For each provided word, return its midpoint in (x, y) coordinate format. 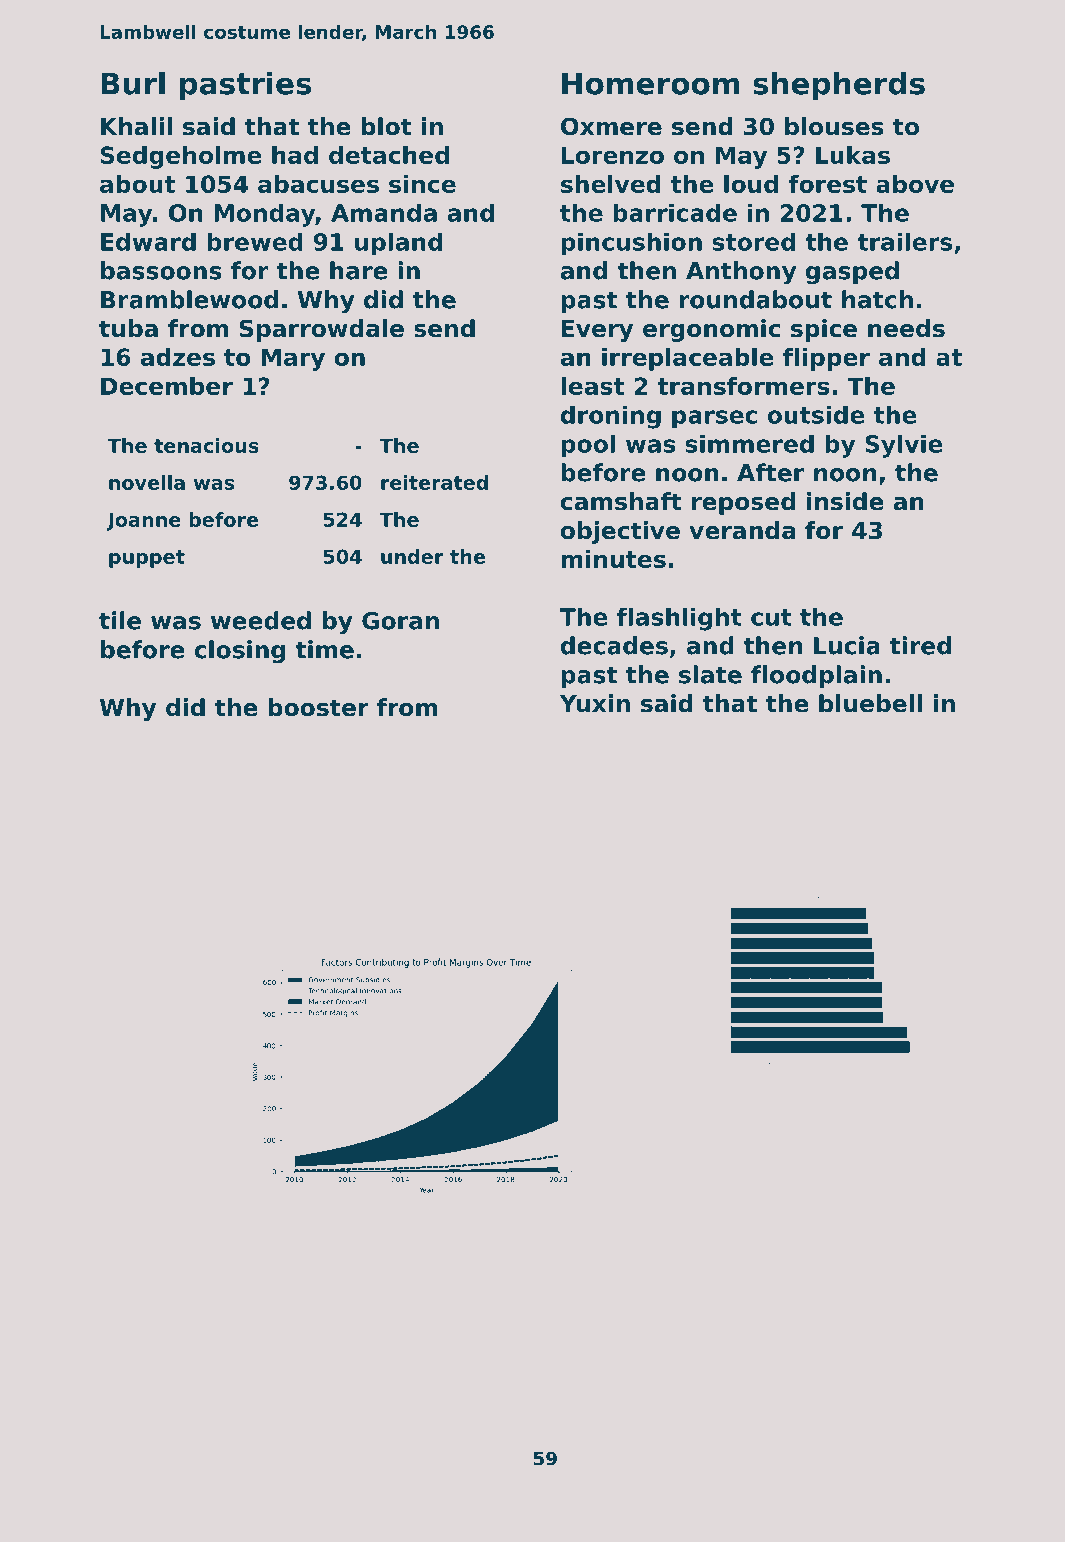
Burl (133, 83)
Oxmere (611, 126)
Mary (293, 359)
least (592, 386)
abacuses (318, 184)
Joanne (143, 521)
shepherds (839, 86)
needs (906, 328)
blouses (834, 126)
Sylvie (904, 446)
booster (318, 707)
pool (588, 446)
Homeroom (650, 83)
